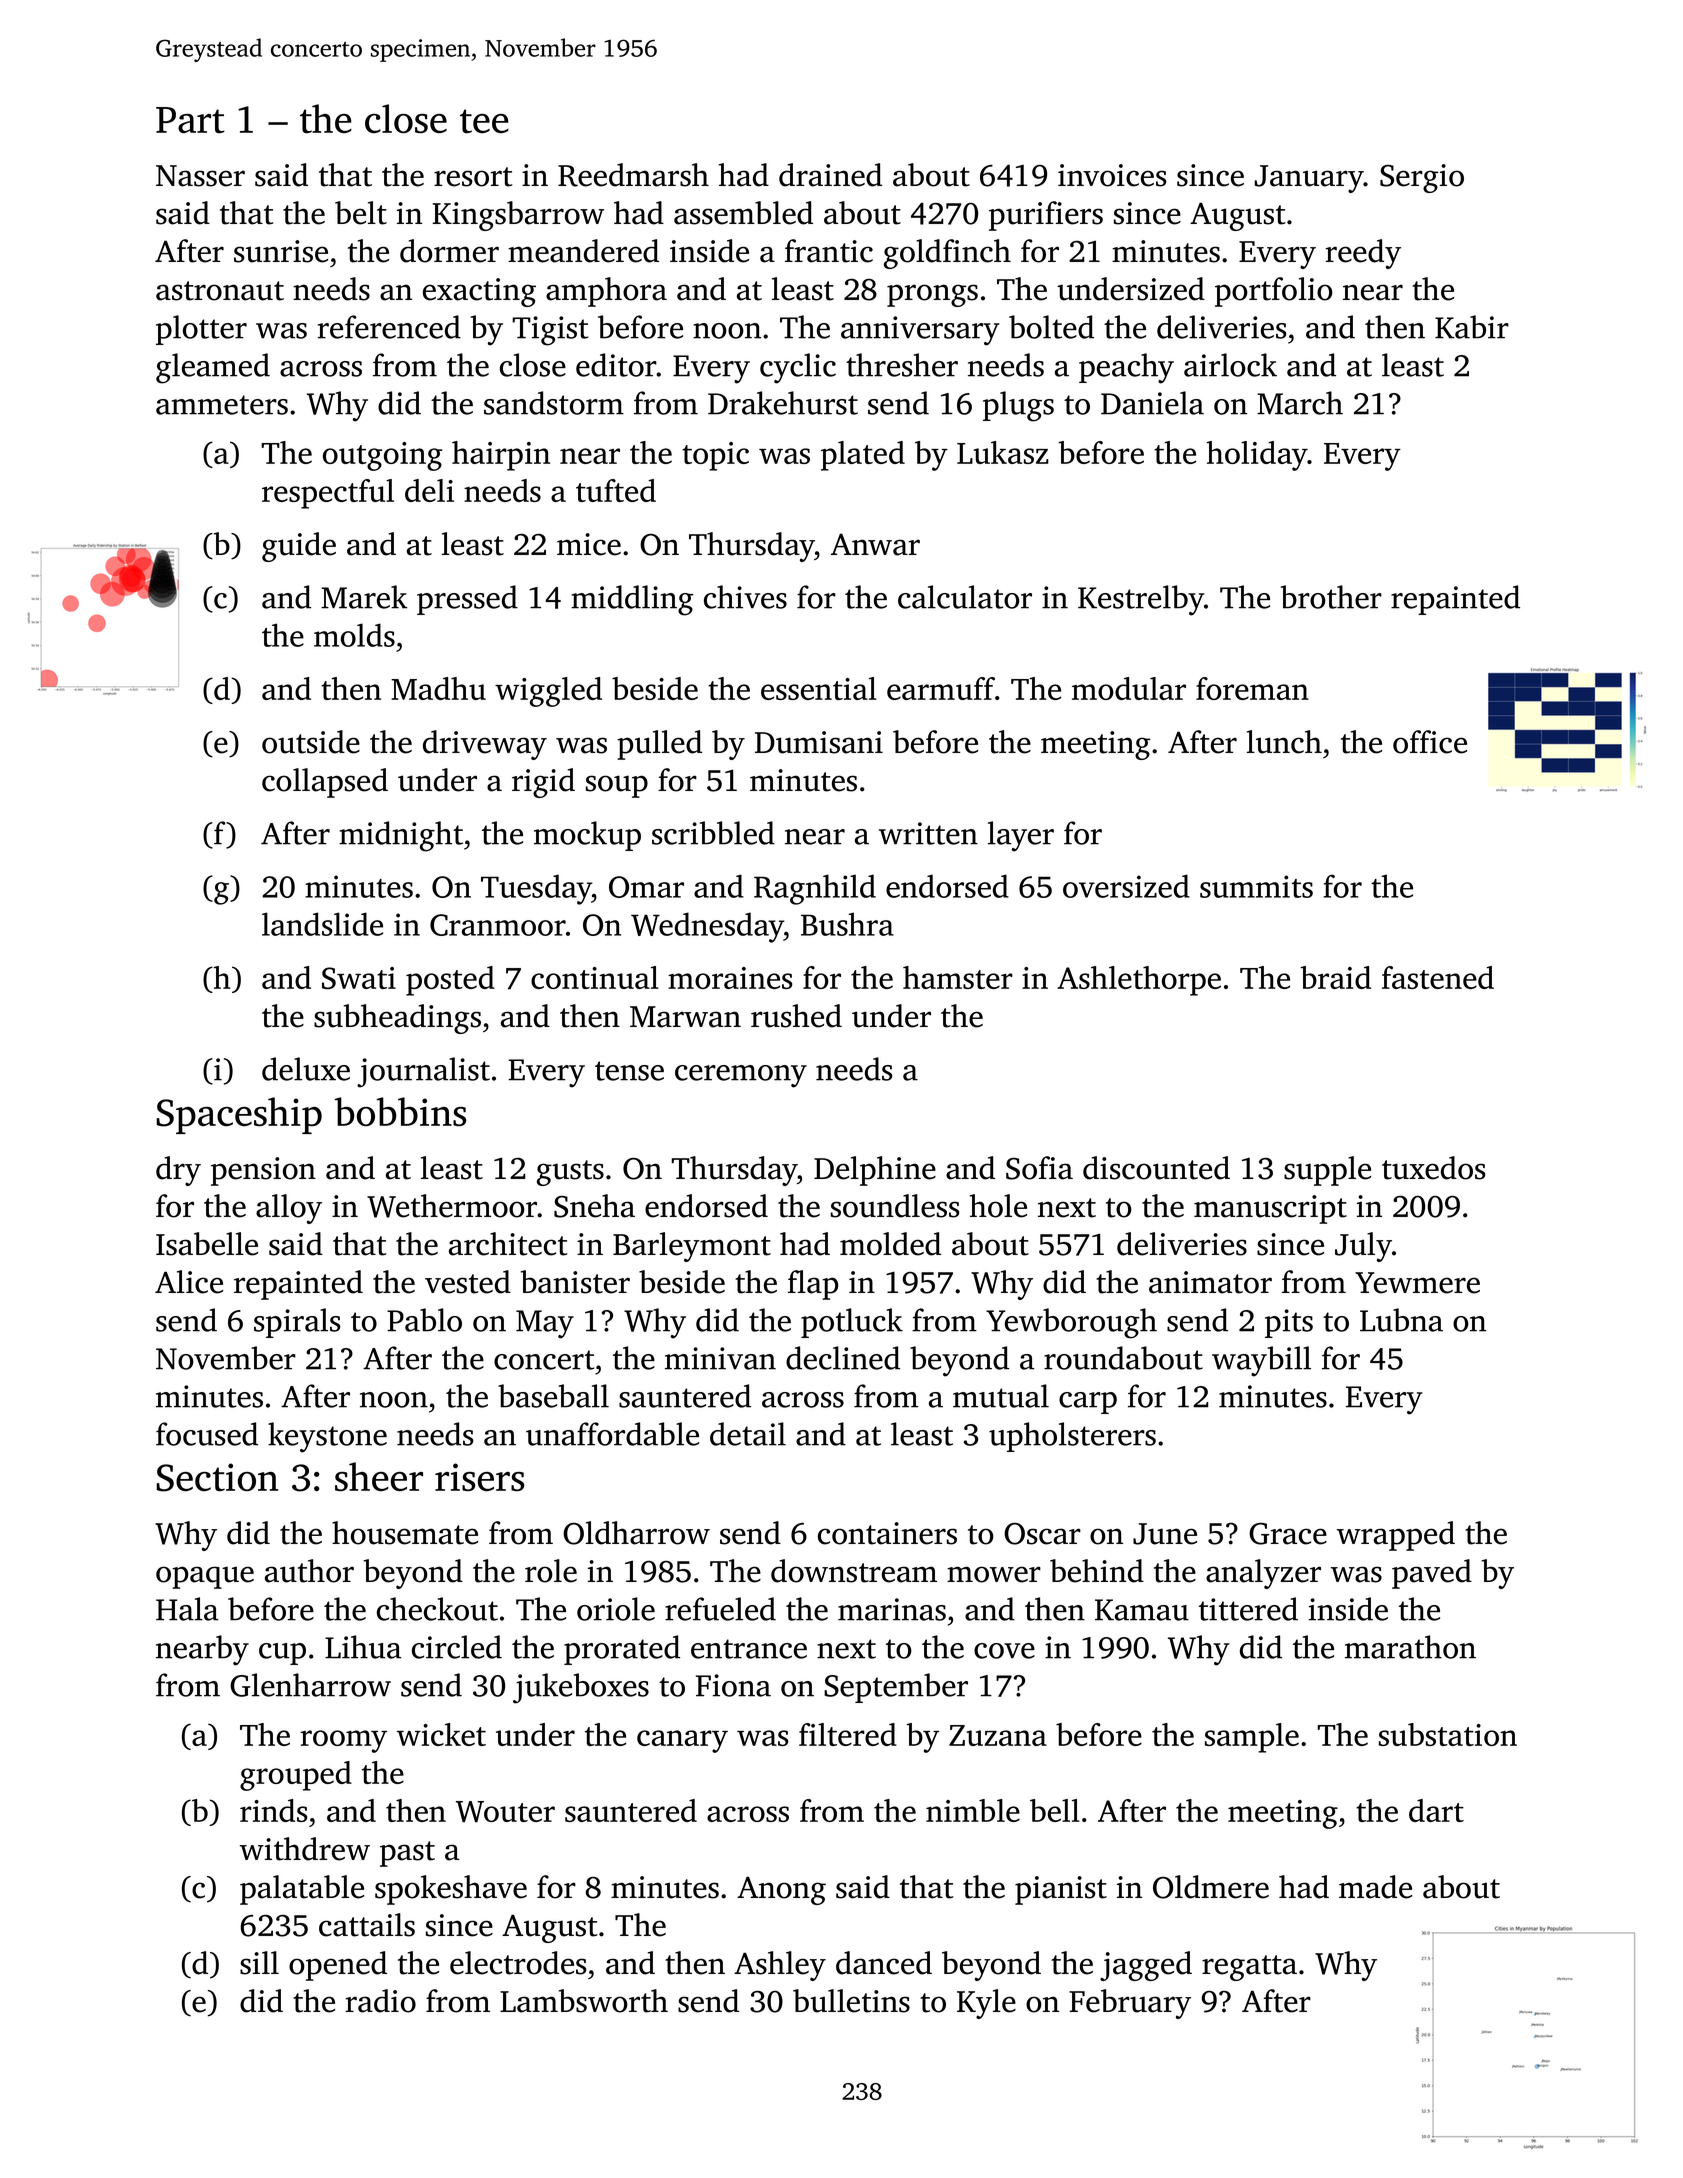  Describe the element at coordinates (1248, 1609) in the screenshot. I see `tittered` at that location.
